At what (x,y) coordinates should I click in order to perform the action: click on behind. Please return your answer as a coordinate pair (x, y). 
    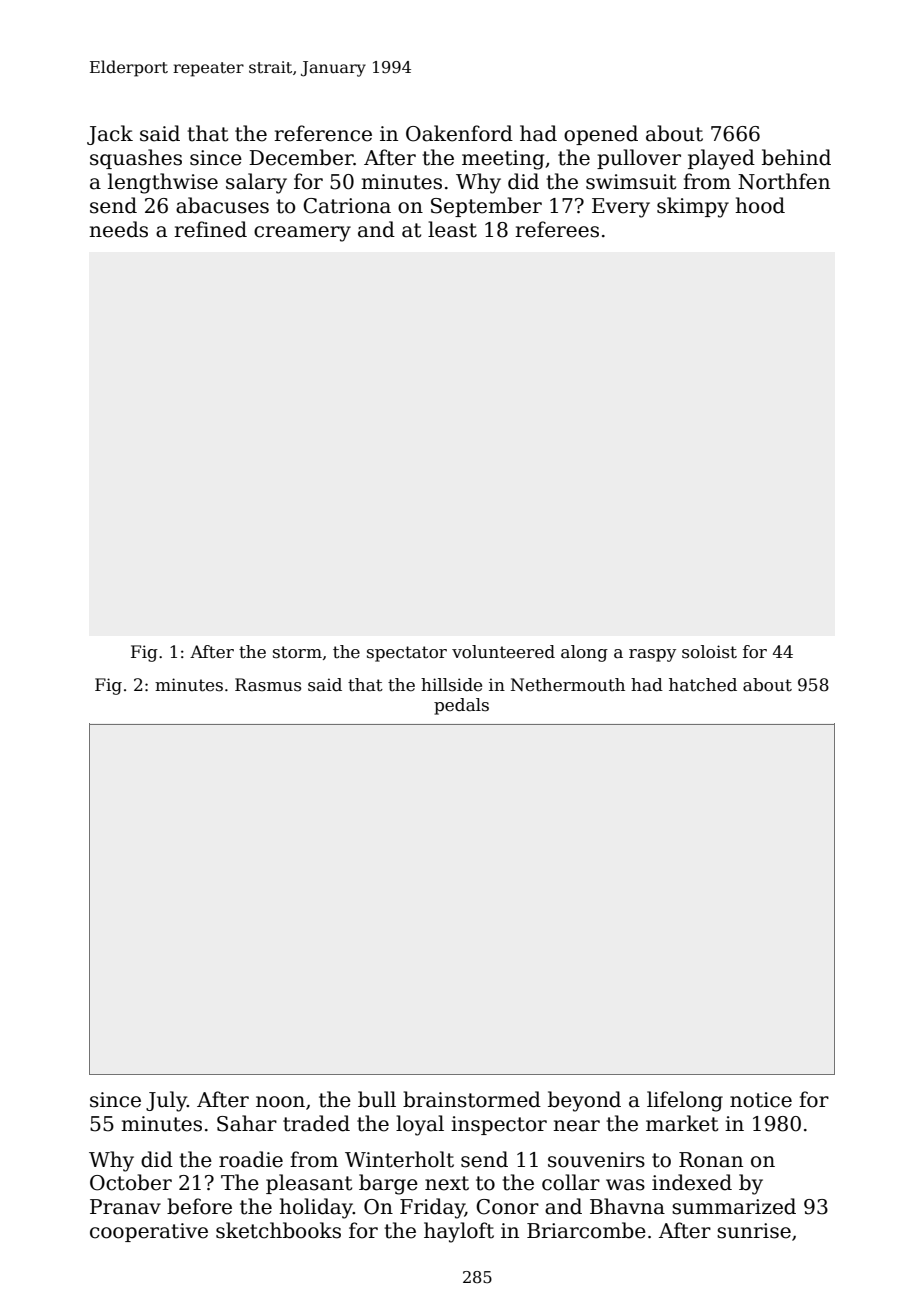
    Looking at the image, I should click on (796, 157).
